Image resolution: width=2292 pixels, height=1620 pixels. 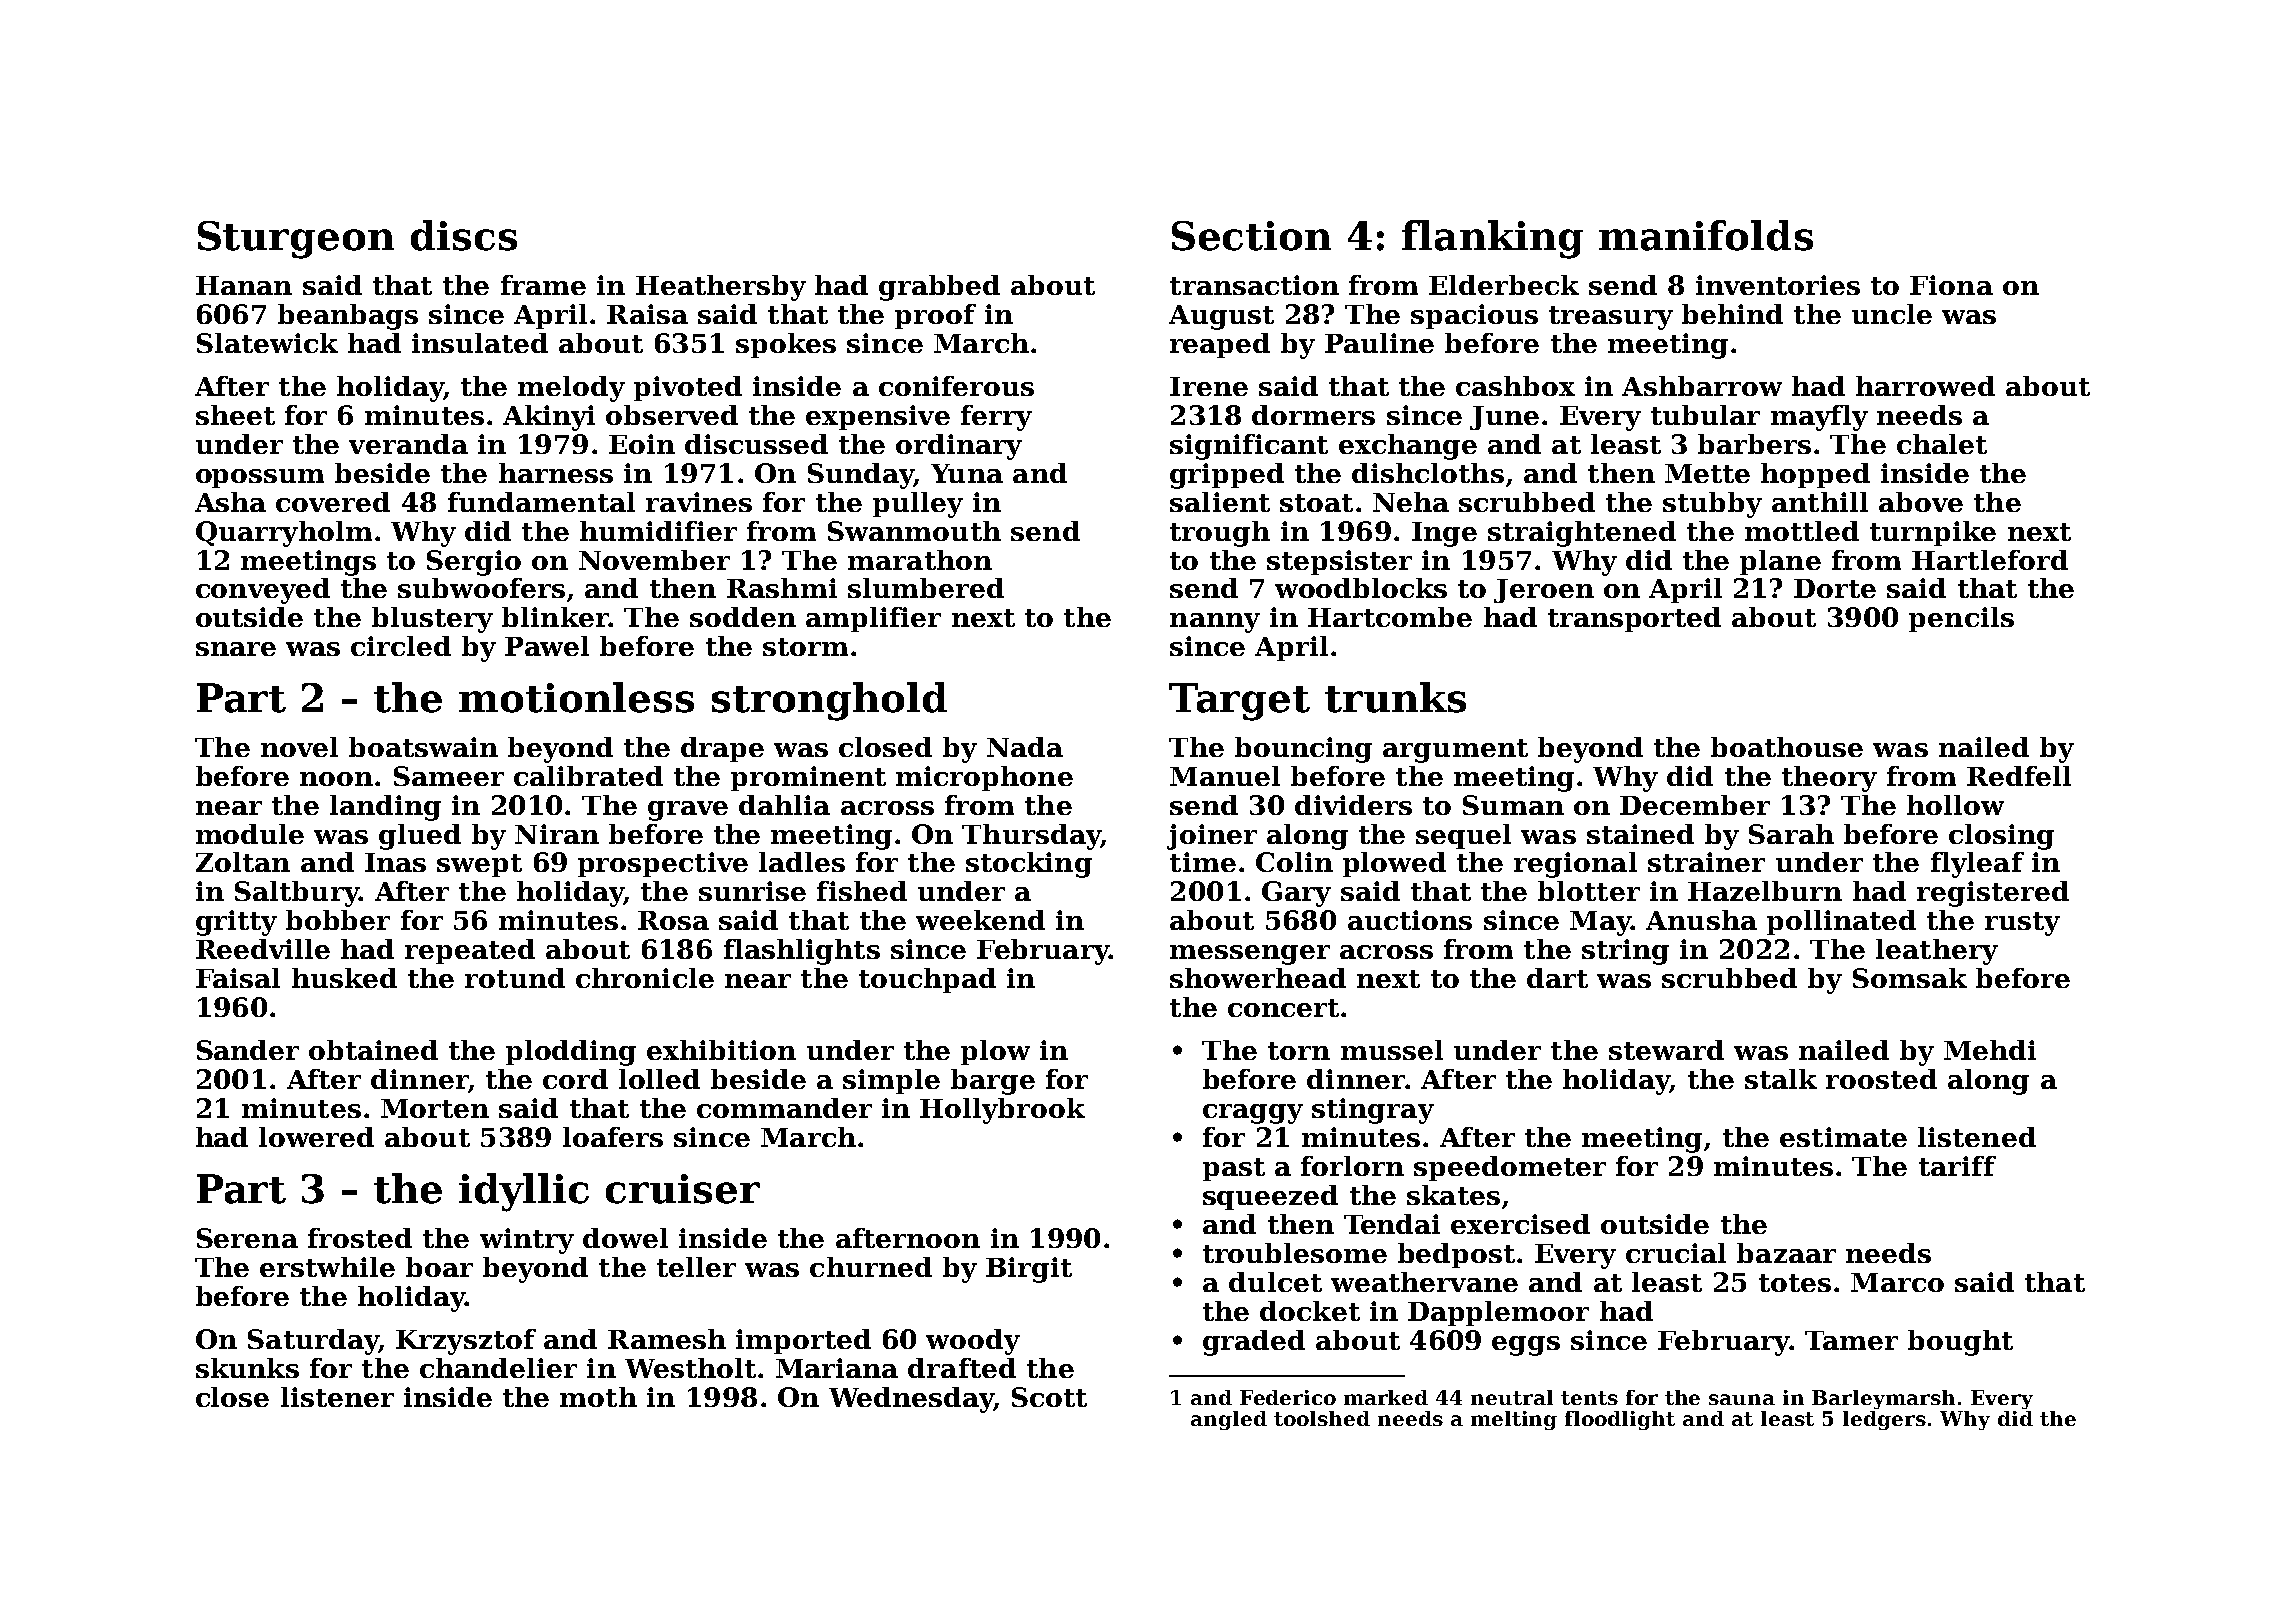 I want to click on moth, so click(x=598, y=1397).
